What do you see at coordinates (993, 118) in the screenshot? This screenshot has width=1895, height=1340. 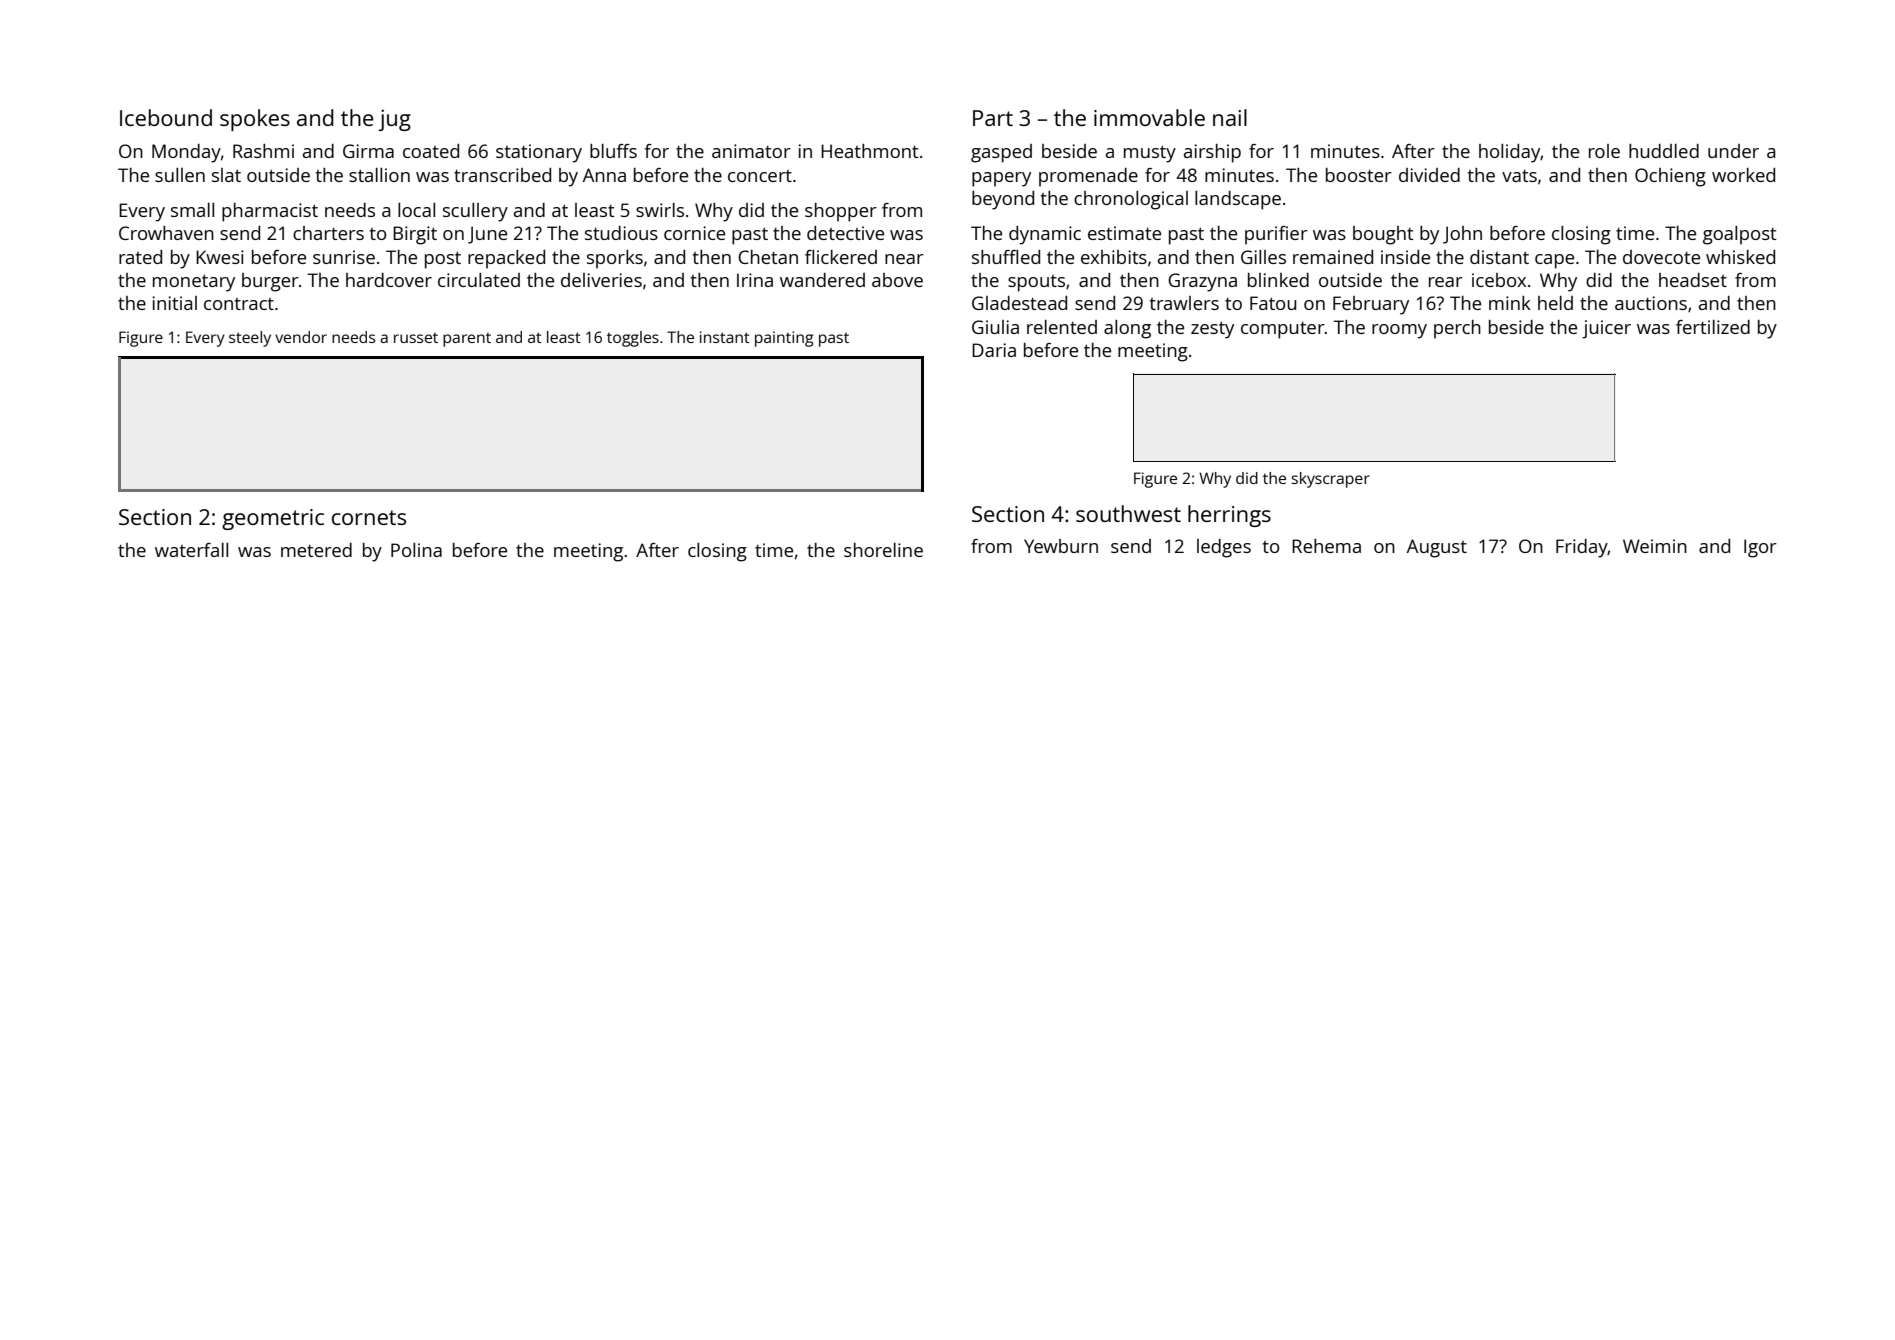 I see `Part` at bounding box center [993, 118].
